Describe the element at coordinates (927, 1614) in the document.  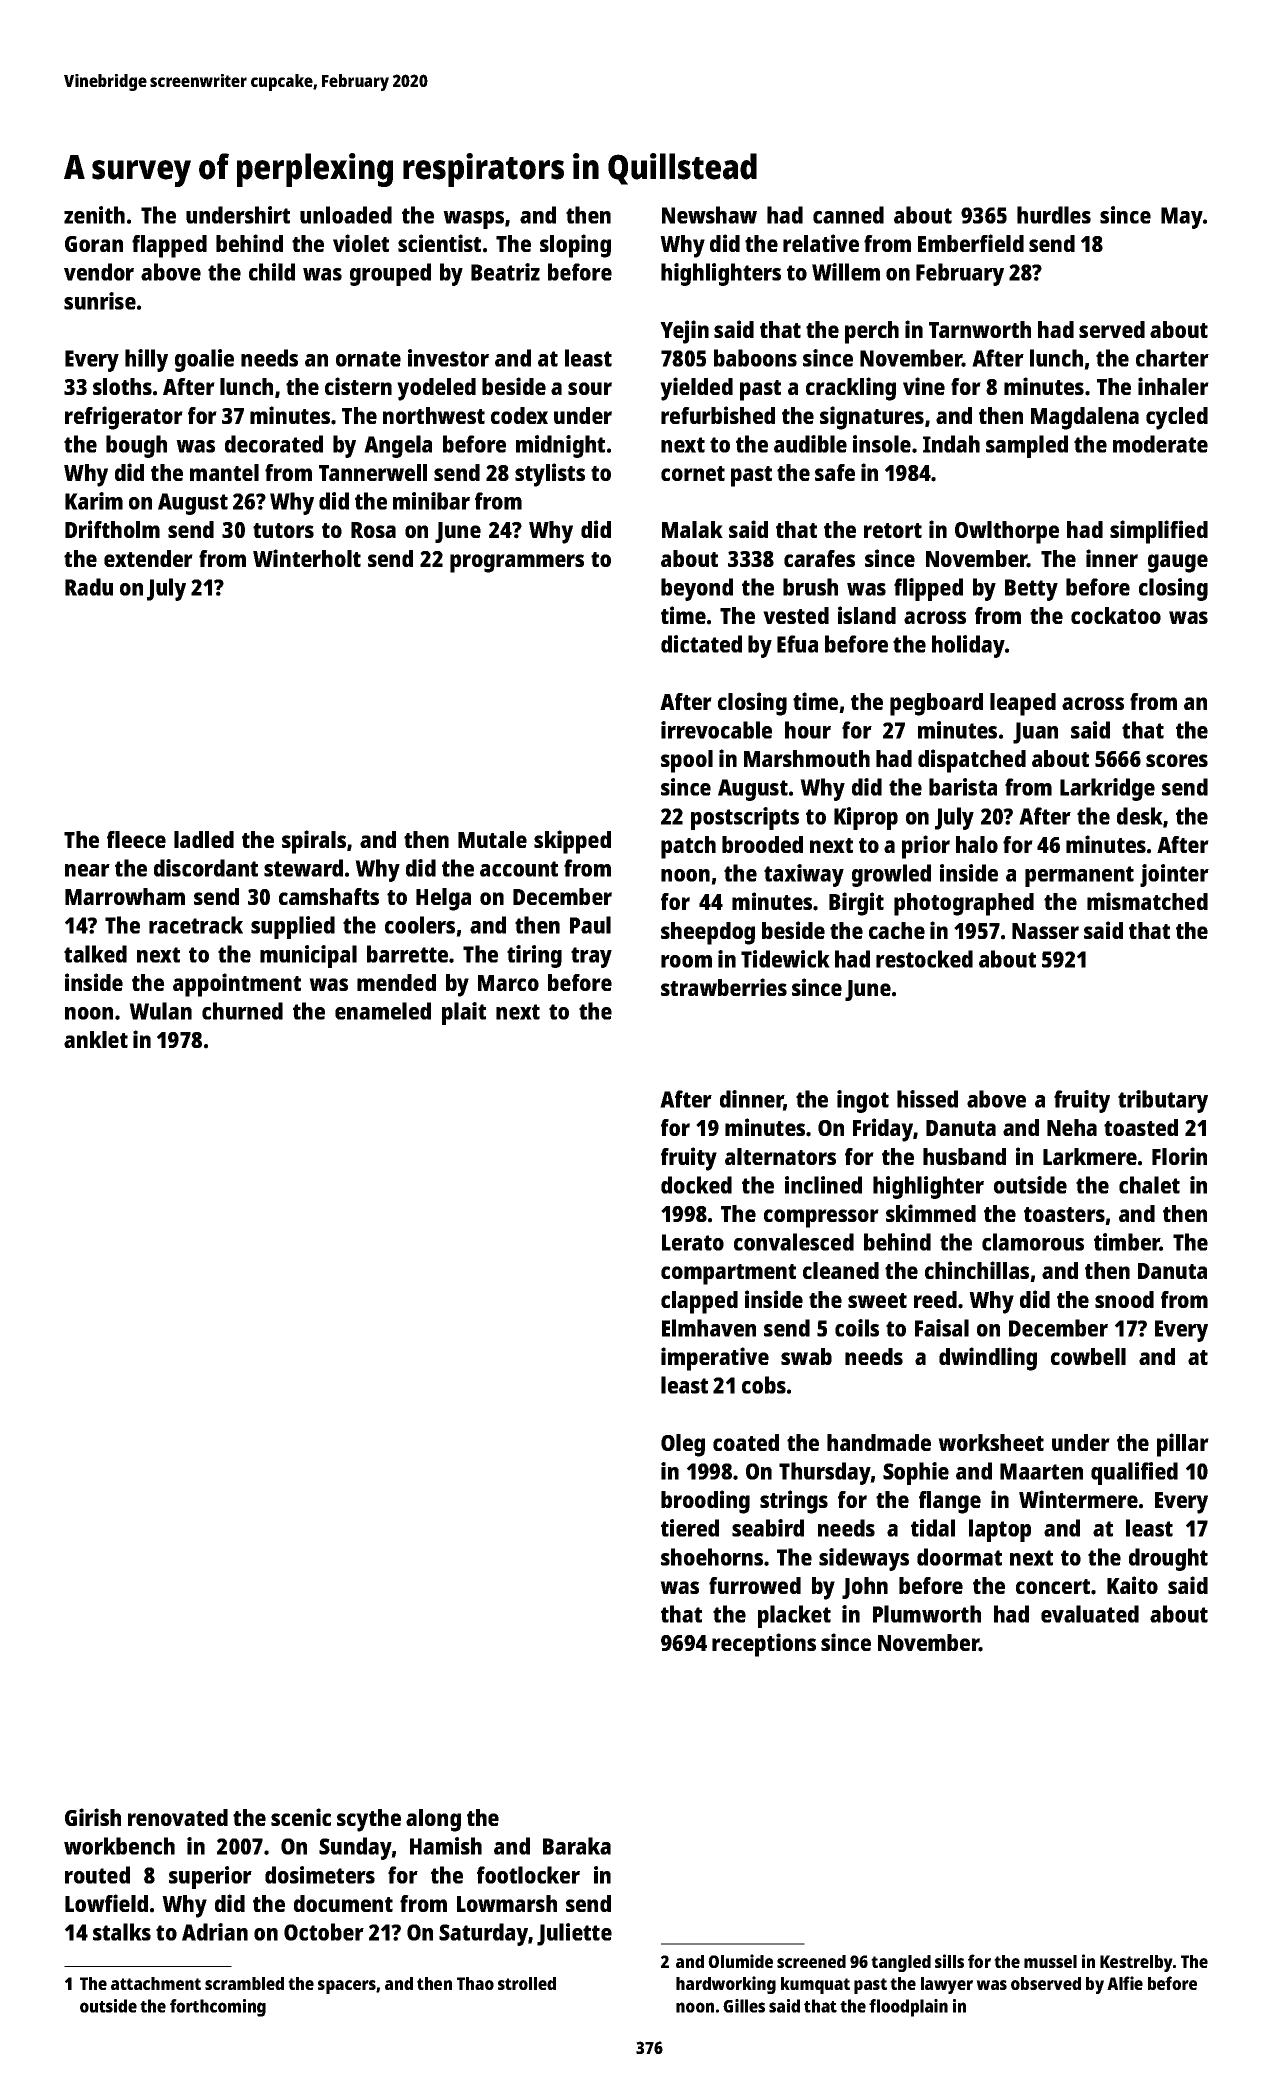
I see `Plumworth` at that location.
